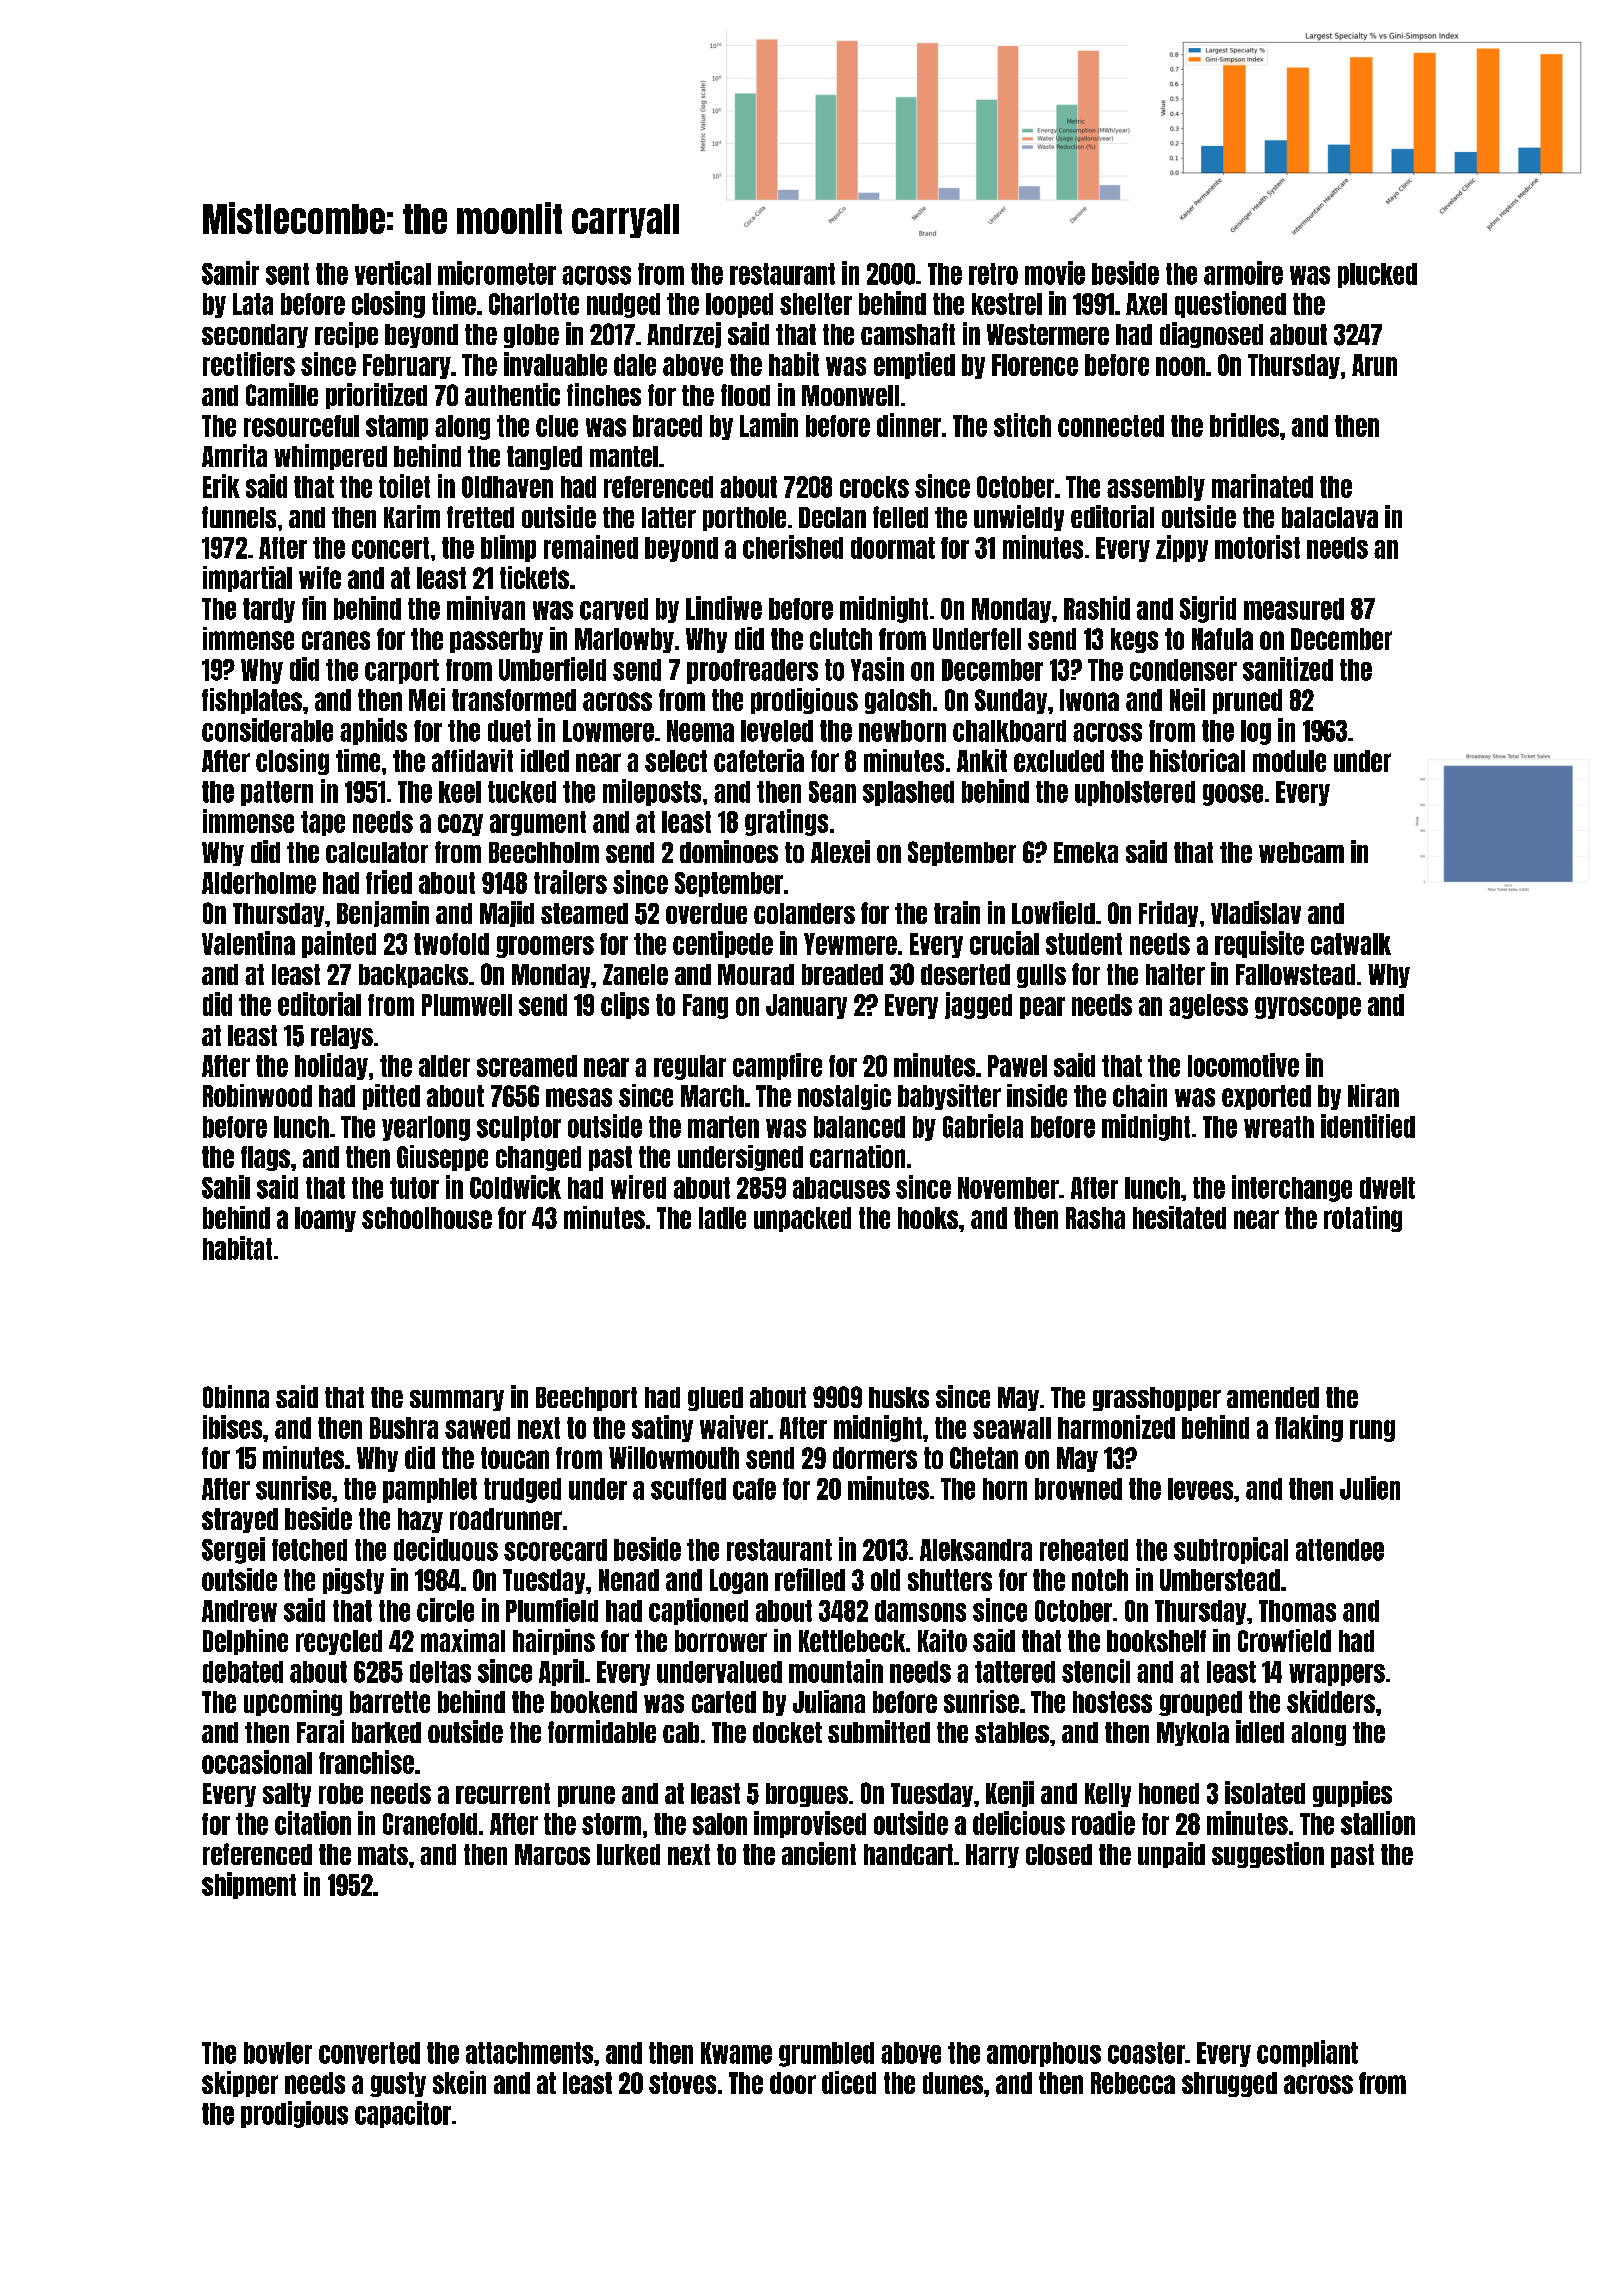 This document has height=2292, width=1620. What do you see at coordinates (879, 1731) in the document?
I see `submitted` at bounding box center [879, 1731].
